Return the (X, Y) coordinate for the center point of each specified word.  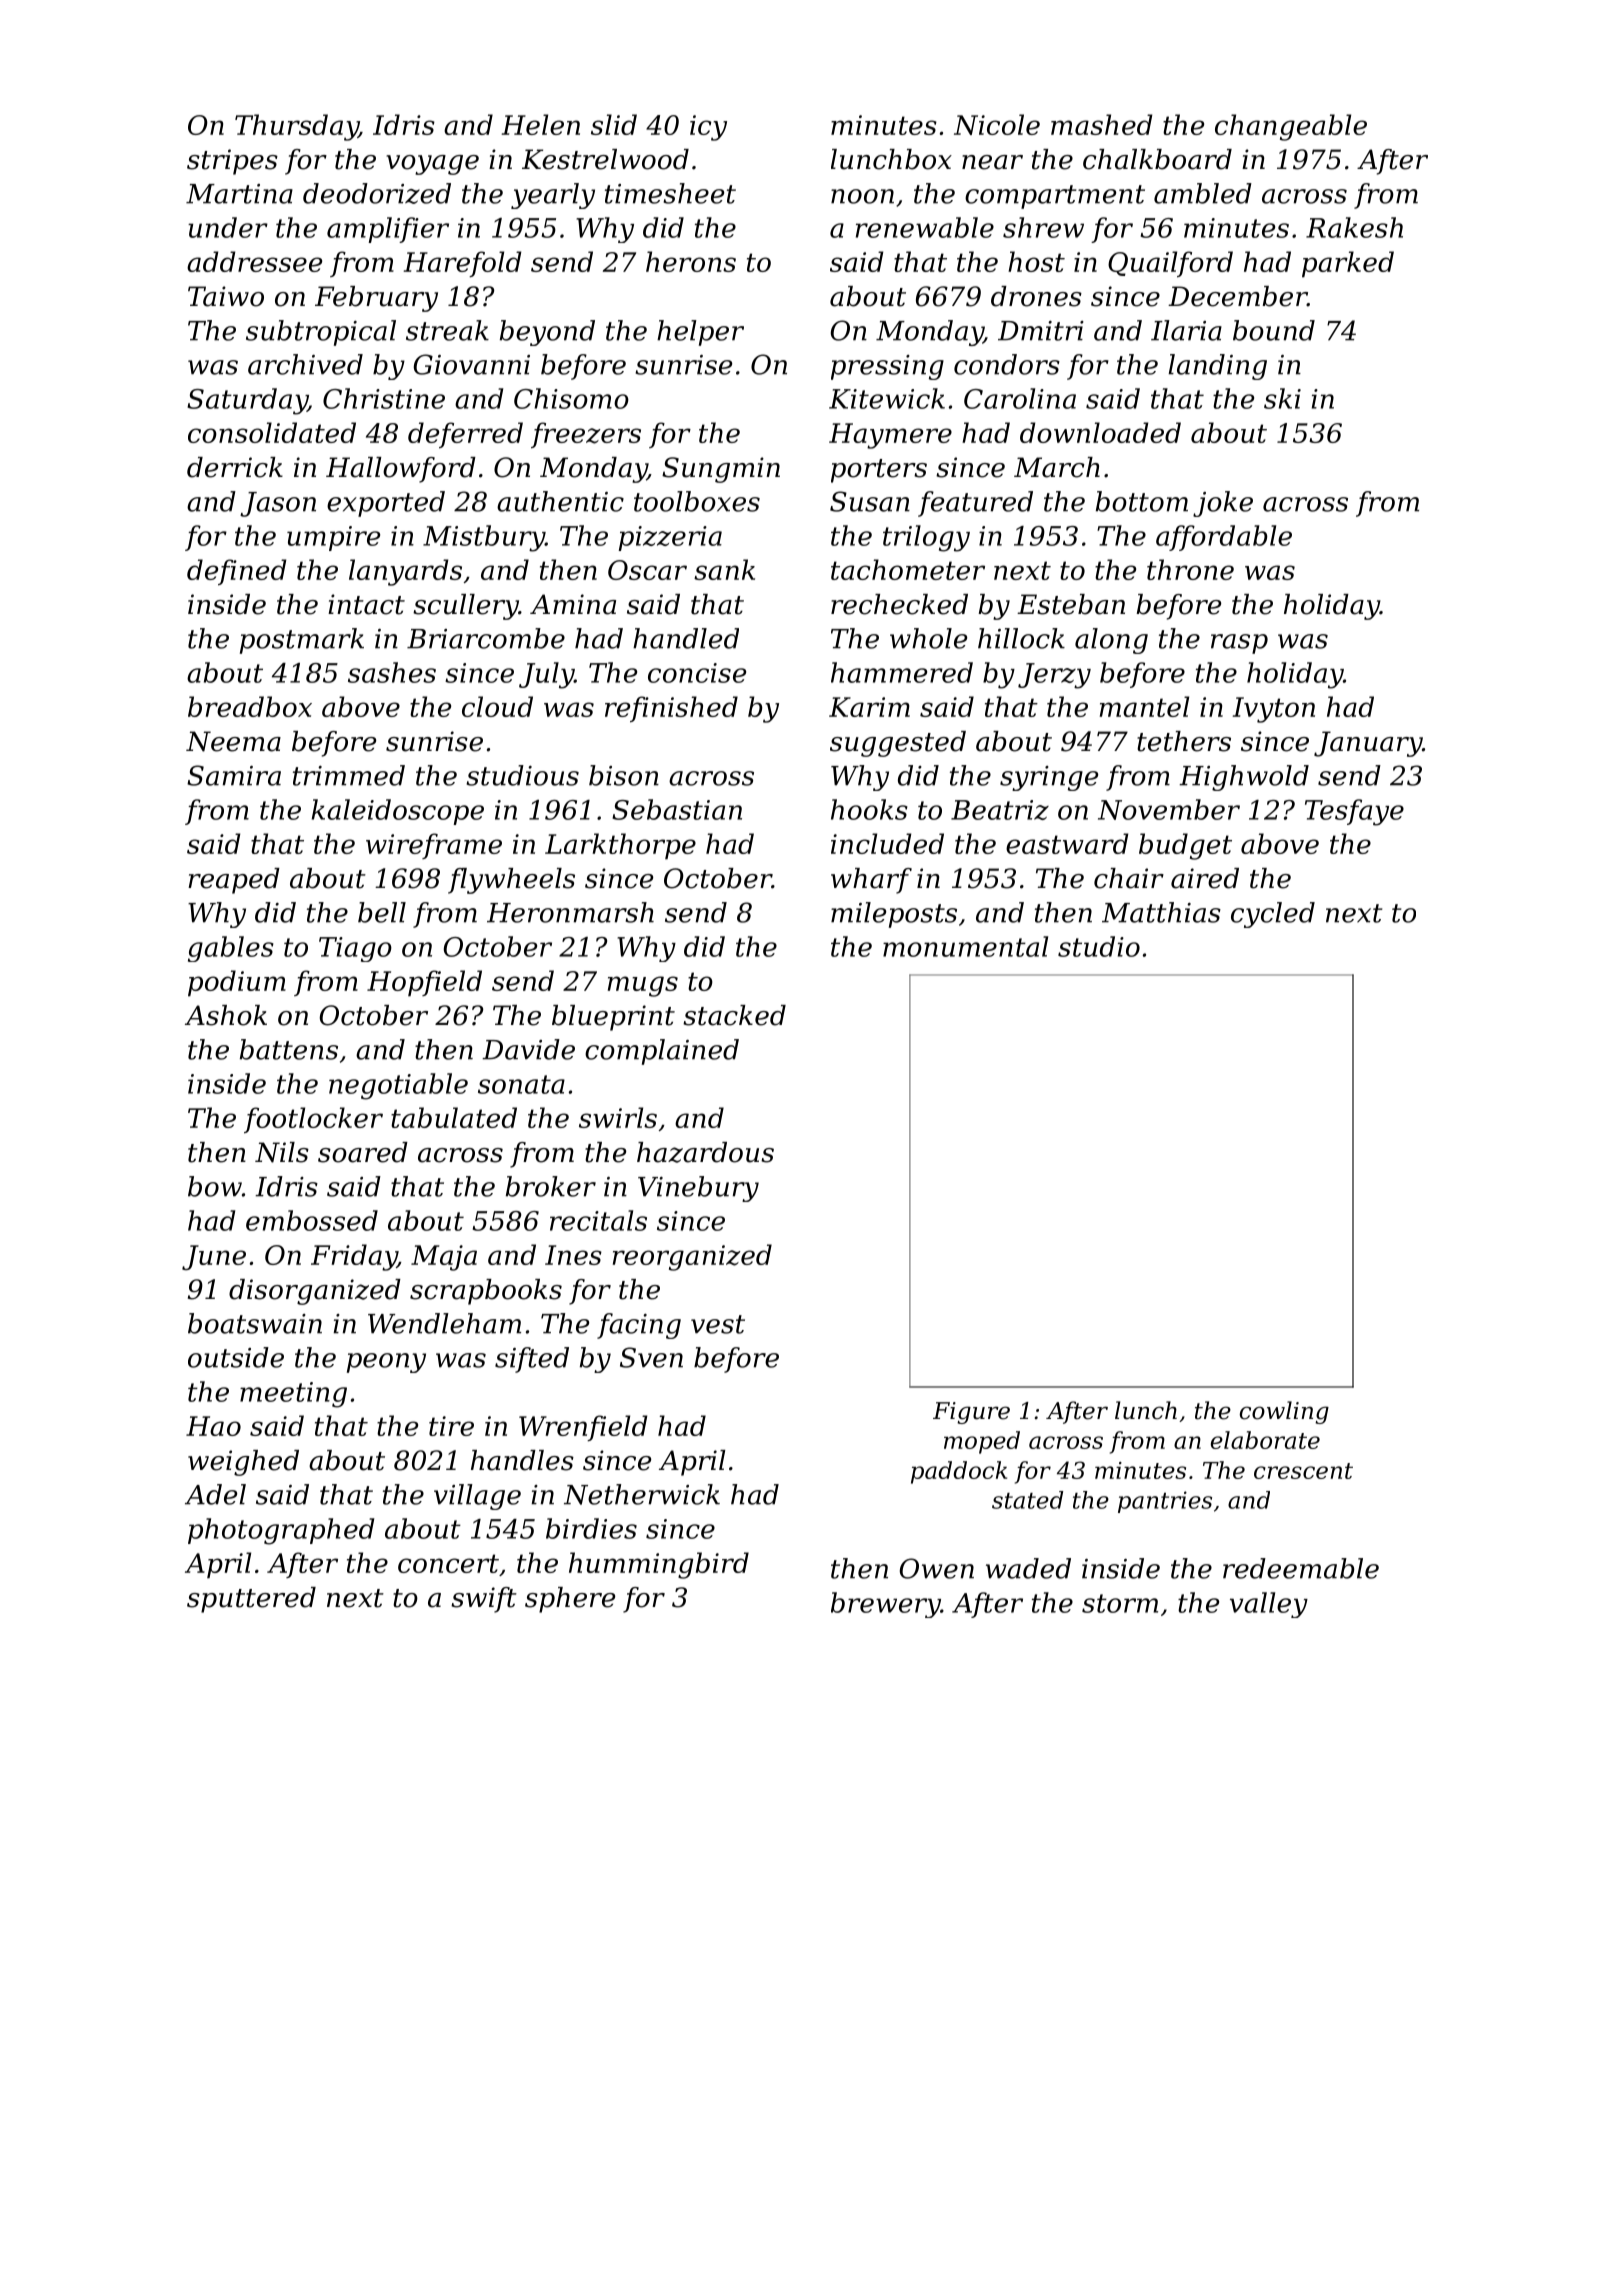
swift (484, 1600)
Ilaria (1186, 330)
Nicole (997, 124)
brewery (886, 1605)
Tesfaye (1354, 812)
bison (624, 775)
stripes (232, 162)
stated (1027, 1500)
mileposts (894, 915)
